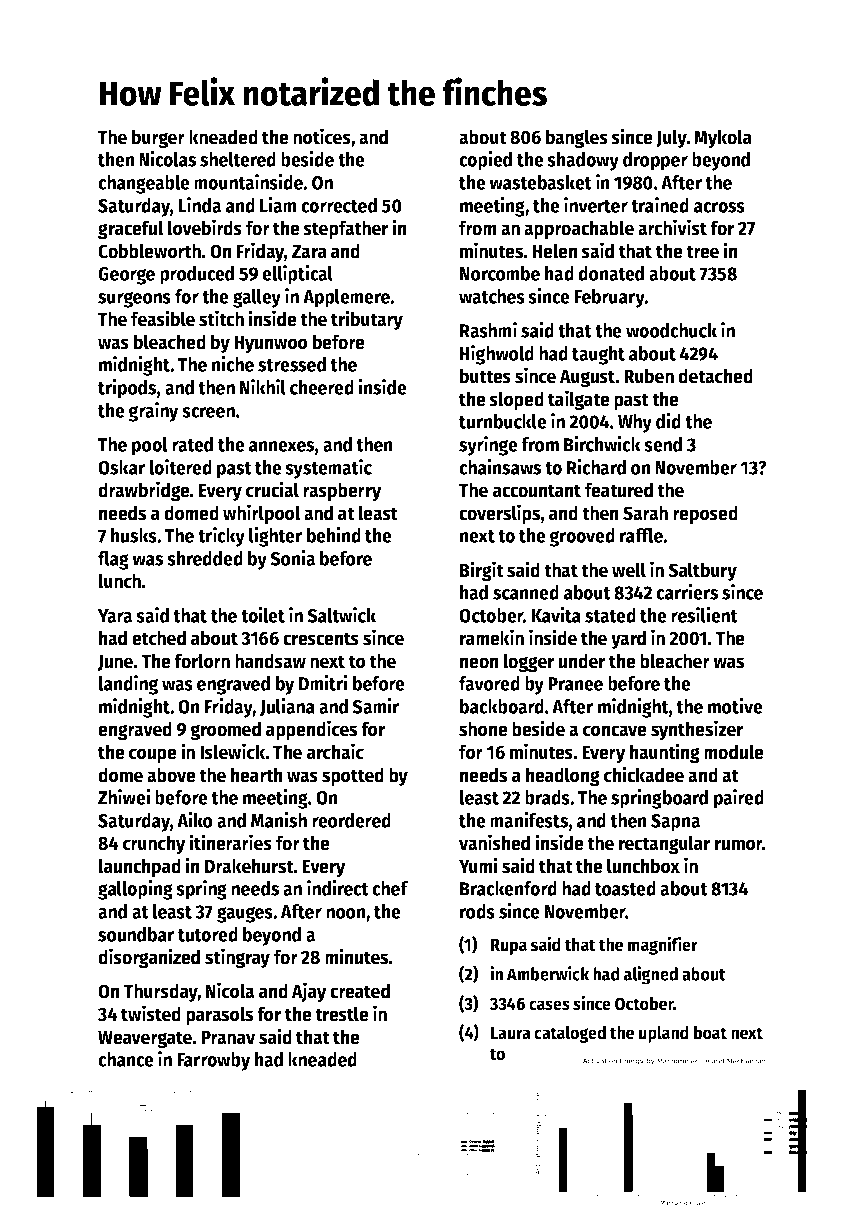 The image size is (868, 1232). I want to click on Farrowby, so click(214, 1061).
